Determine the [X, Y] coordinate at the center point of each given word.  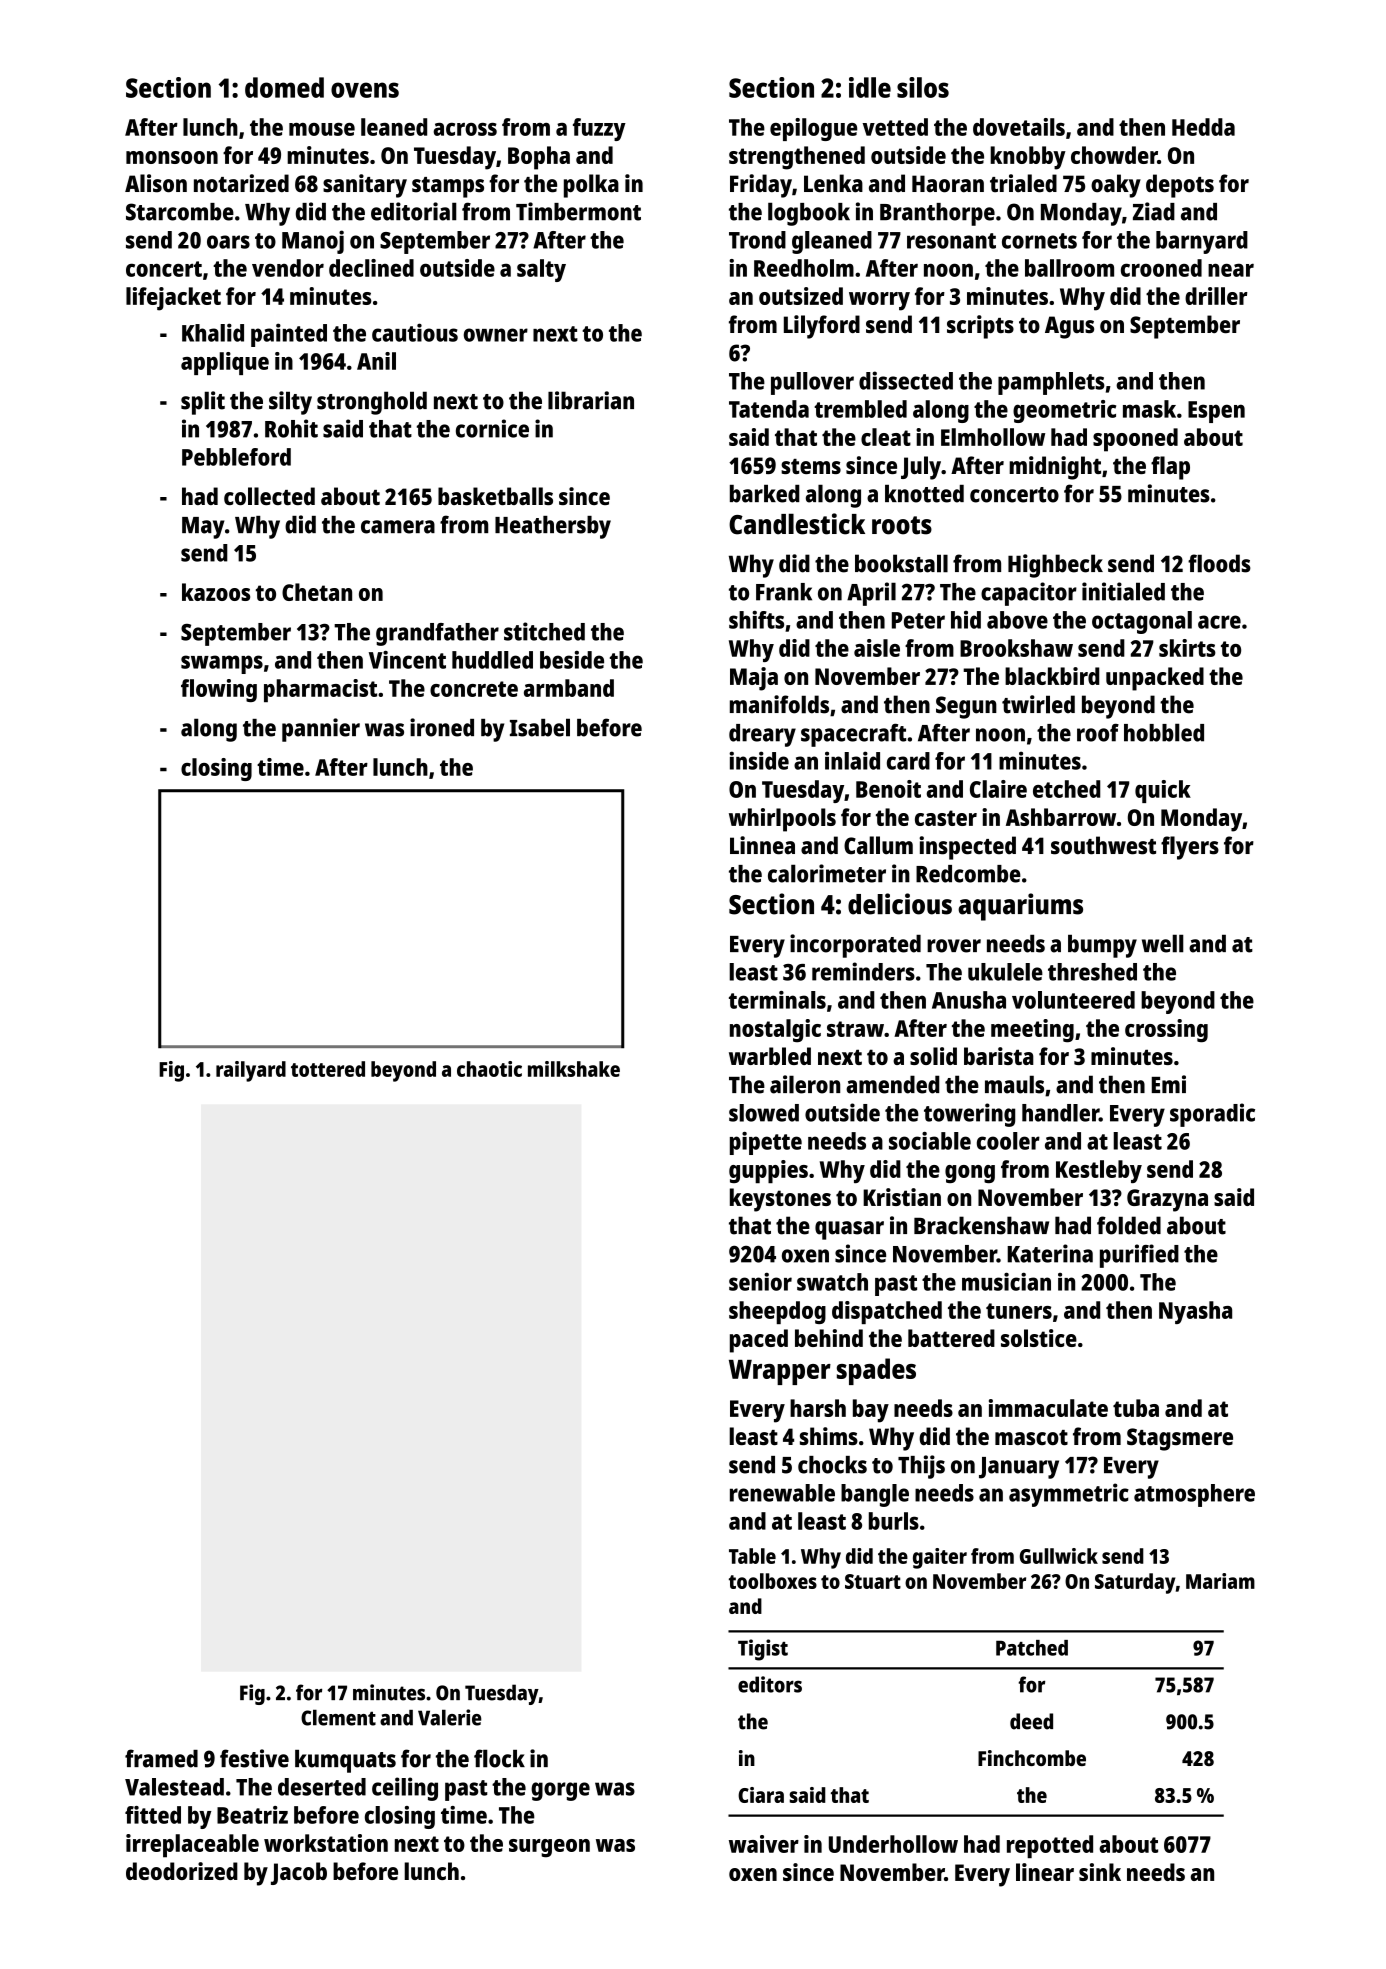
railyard [251, 1071]
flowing [219, 690]
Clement [338, 1717]
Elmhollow [993, 437]
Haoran [948, 184]
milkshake [574, 1069]
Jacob [299, 1873]
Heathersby [553, 527]
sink [1100, 1872]
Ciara [761, 1795]
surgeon [549, 1848]
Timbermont [578, 211]
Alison [156, 183]
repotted [1050, 1846]
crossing [1166, 1031]
